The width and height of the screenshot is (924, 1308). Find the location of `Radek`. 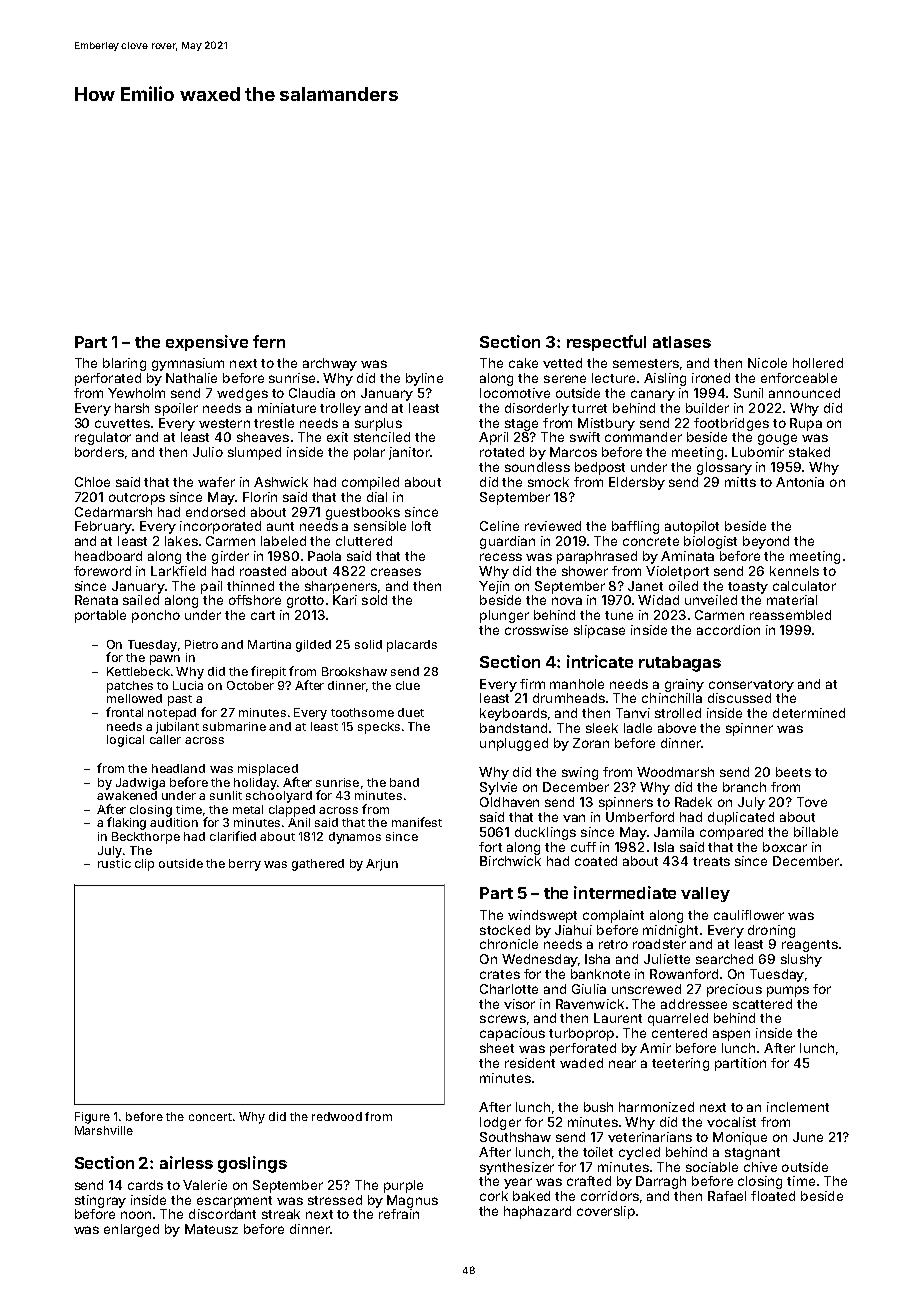

Radek is located at coordinates (693, 802).
